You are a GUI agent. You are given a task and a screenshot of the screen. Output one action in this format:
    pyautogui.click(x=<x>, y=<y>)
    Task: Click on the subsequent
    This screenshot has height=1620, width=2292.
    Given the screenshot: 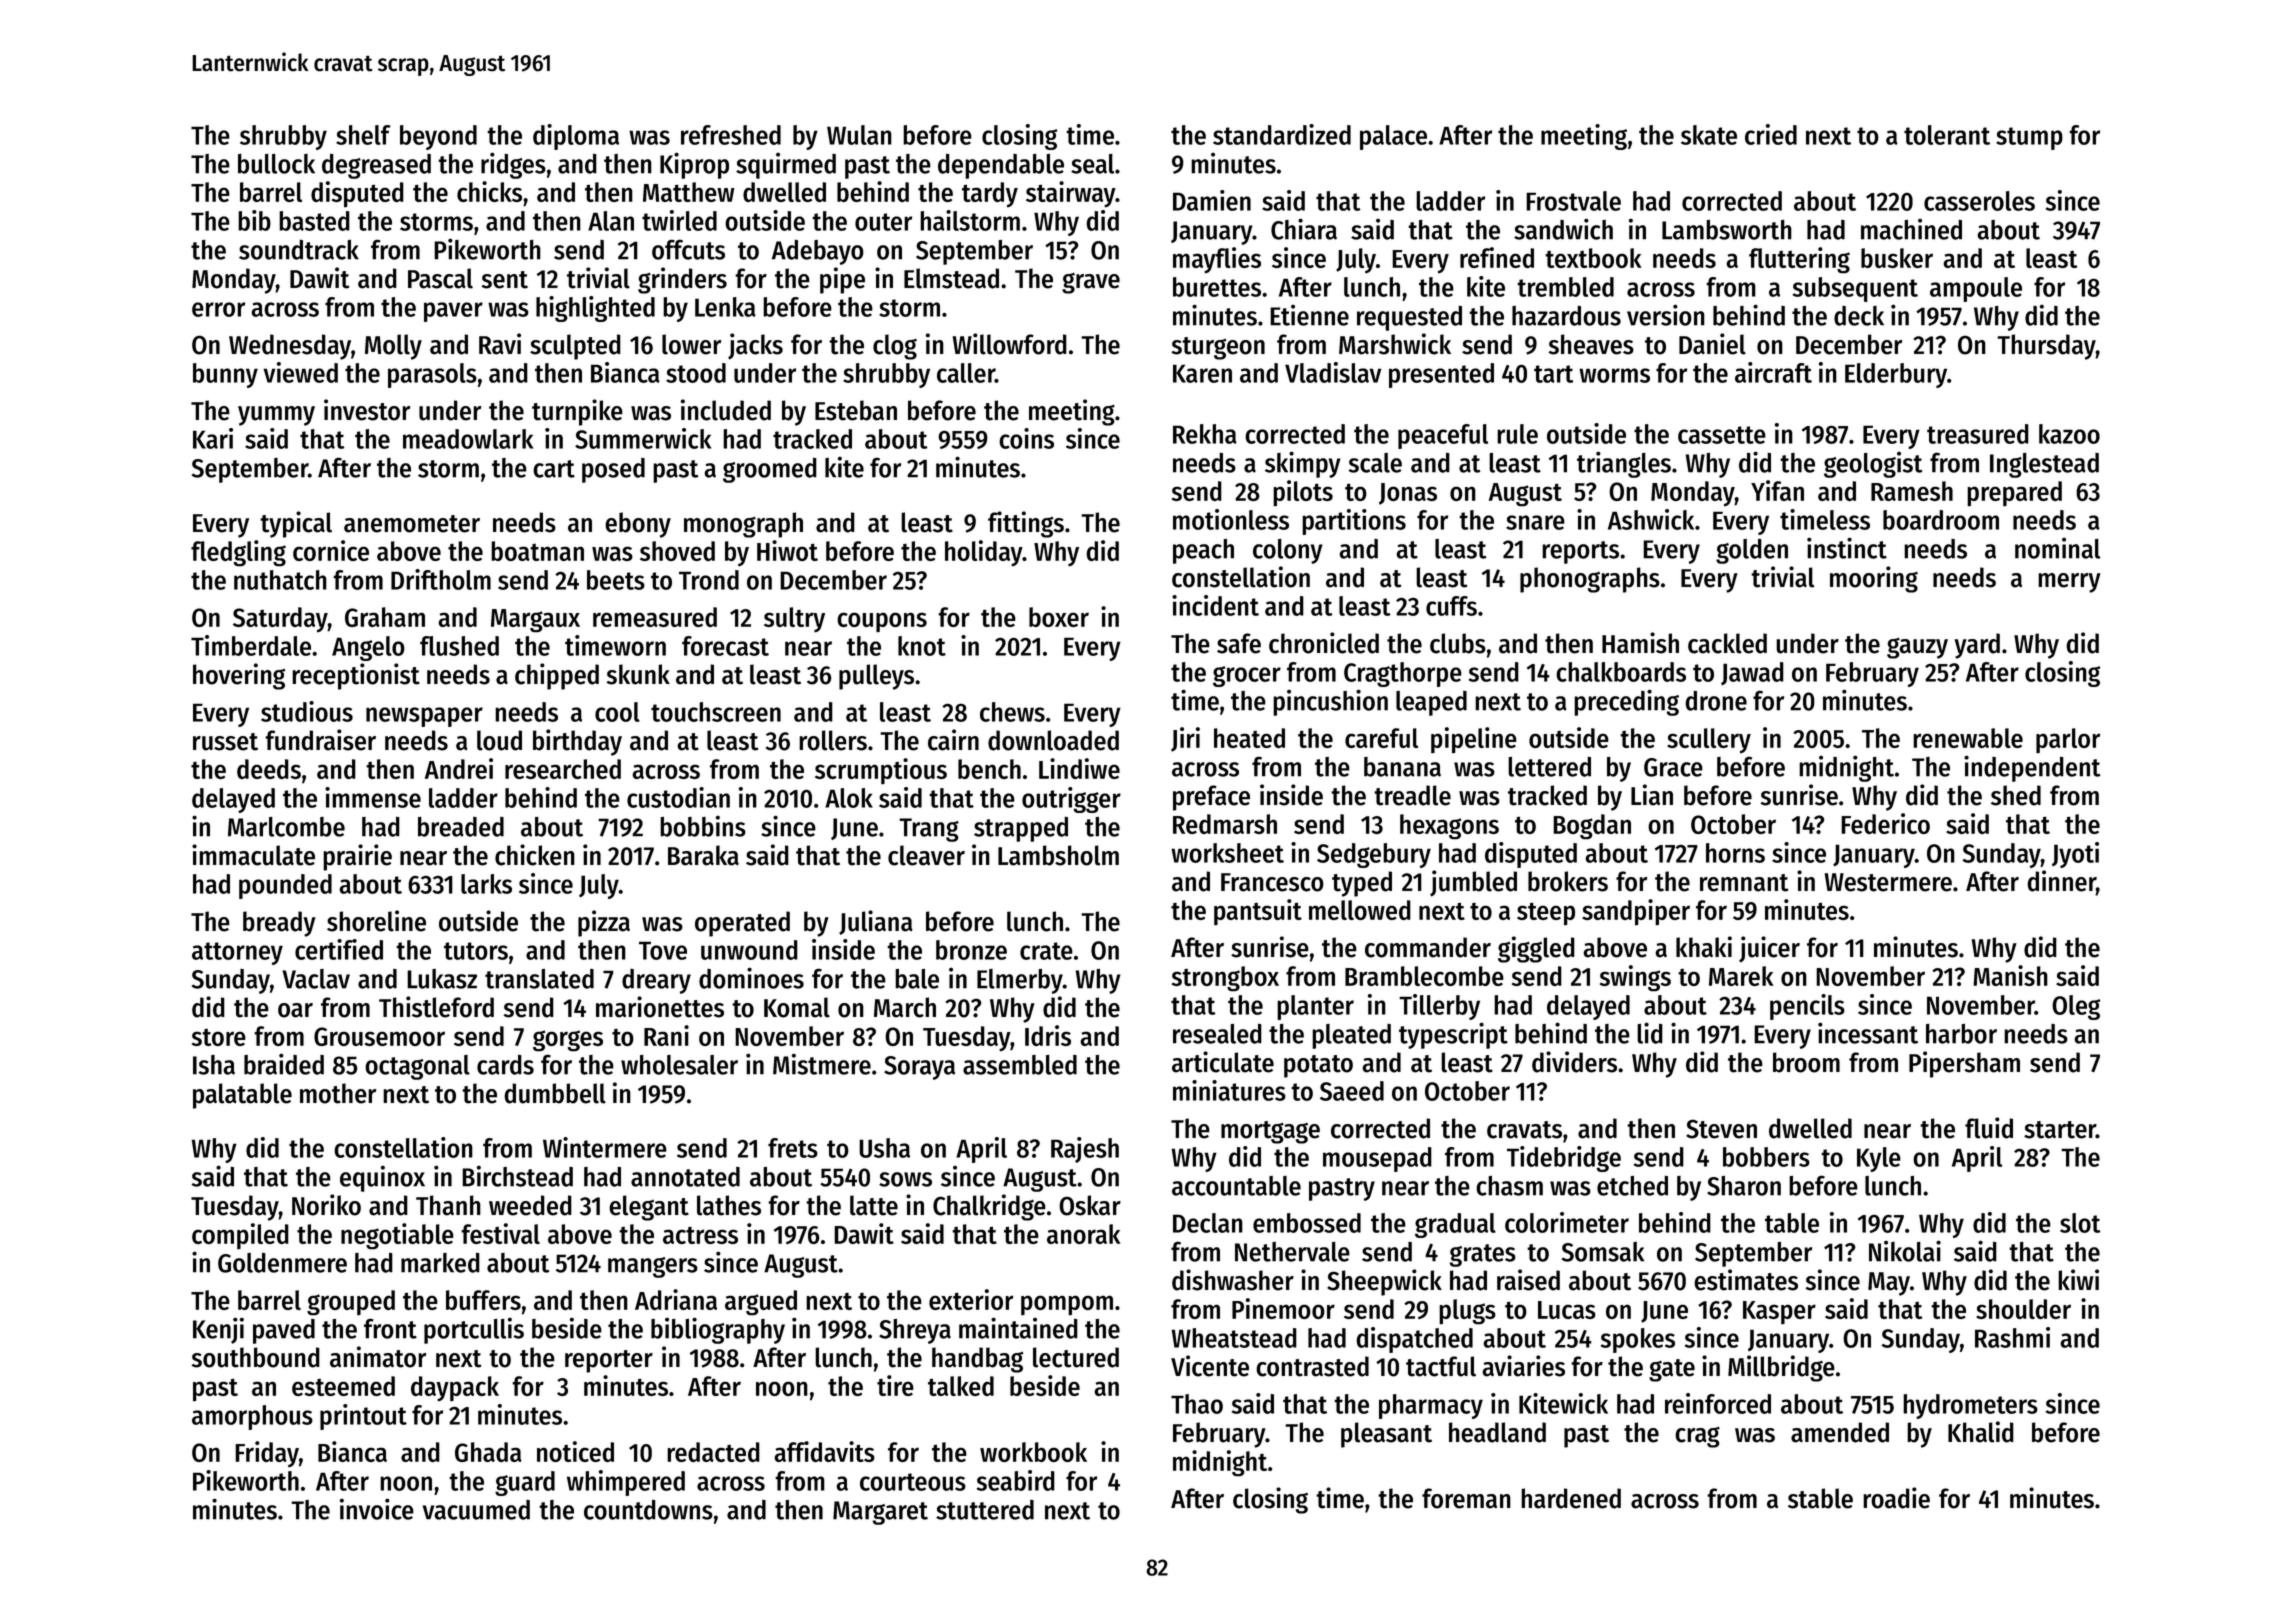 What is the action you would take?
    pyautogui.click(x=1855, y=289)
